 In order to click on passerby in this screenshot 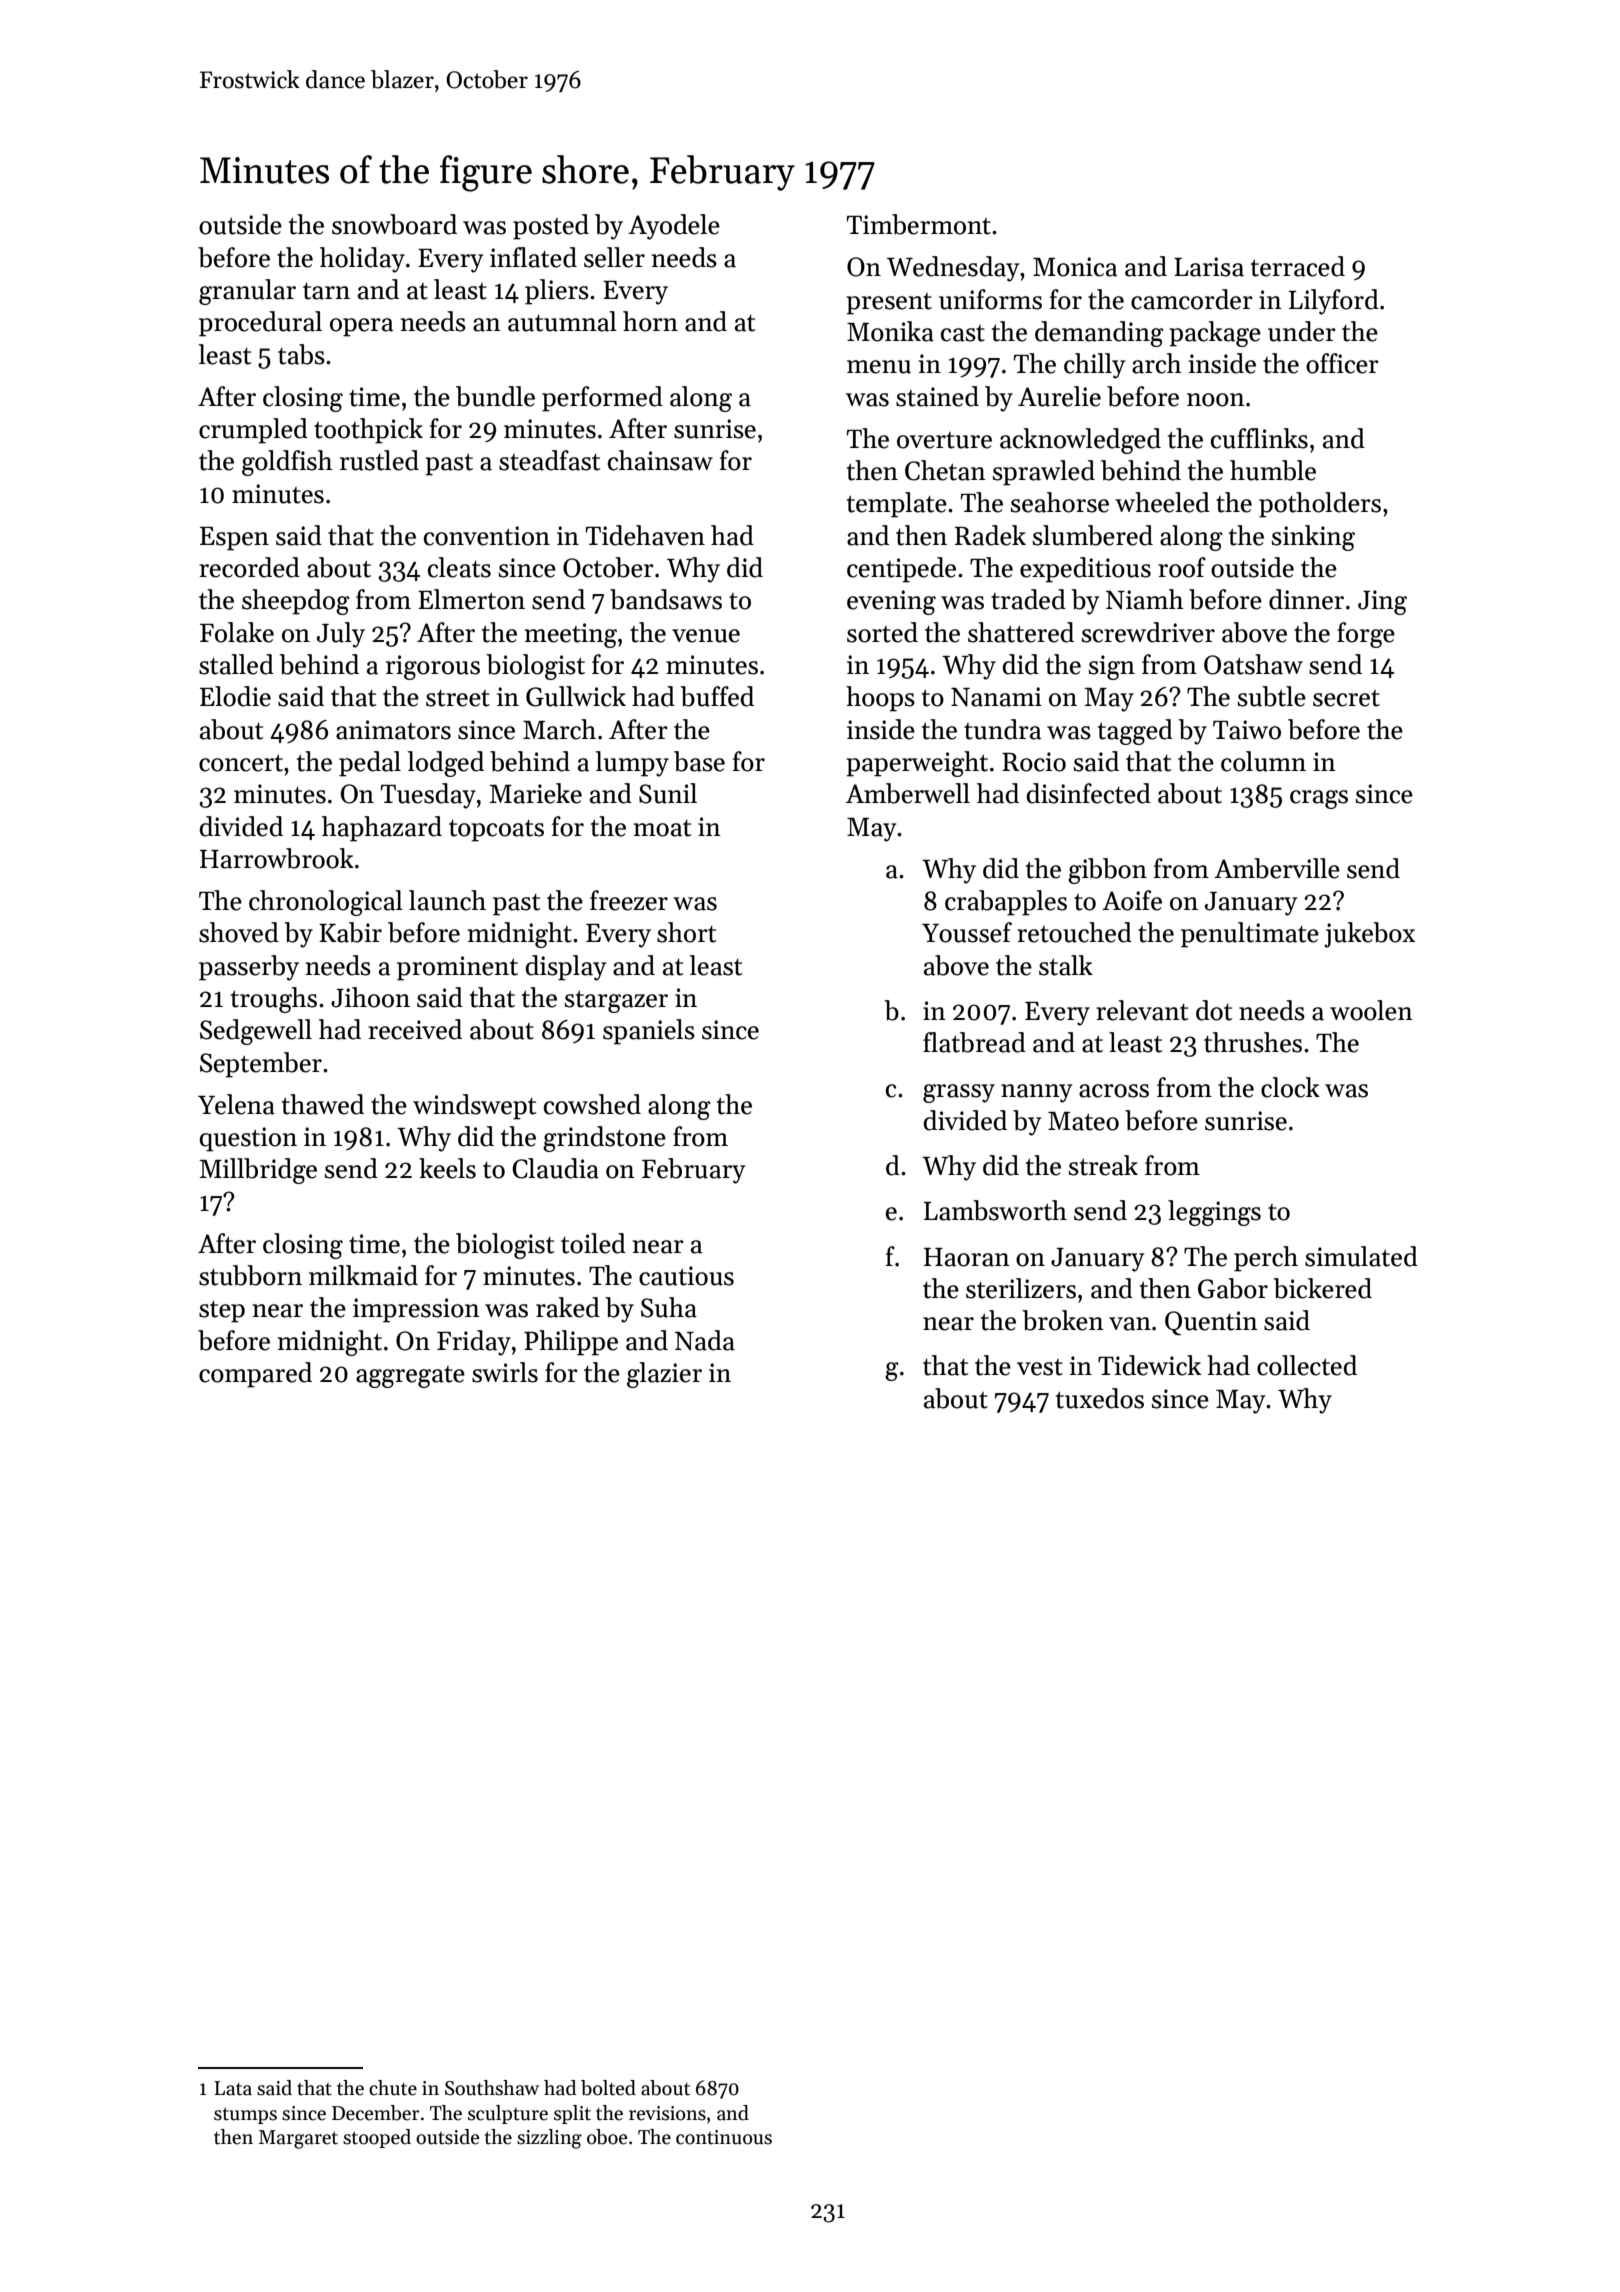, I will do `click(249, 968)`.
